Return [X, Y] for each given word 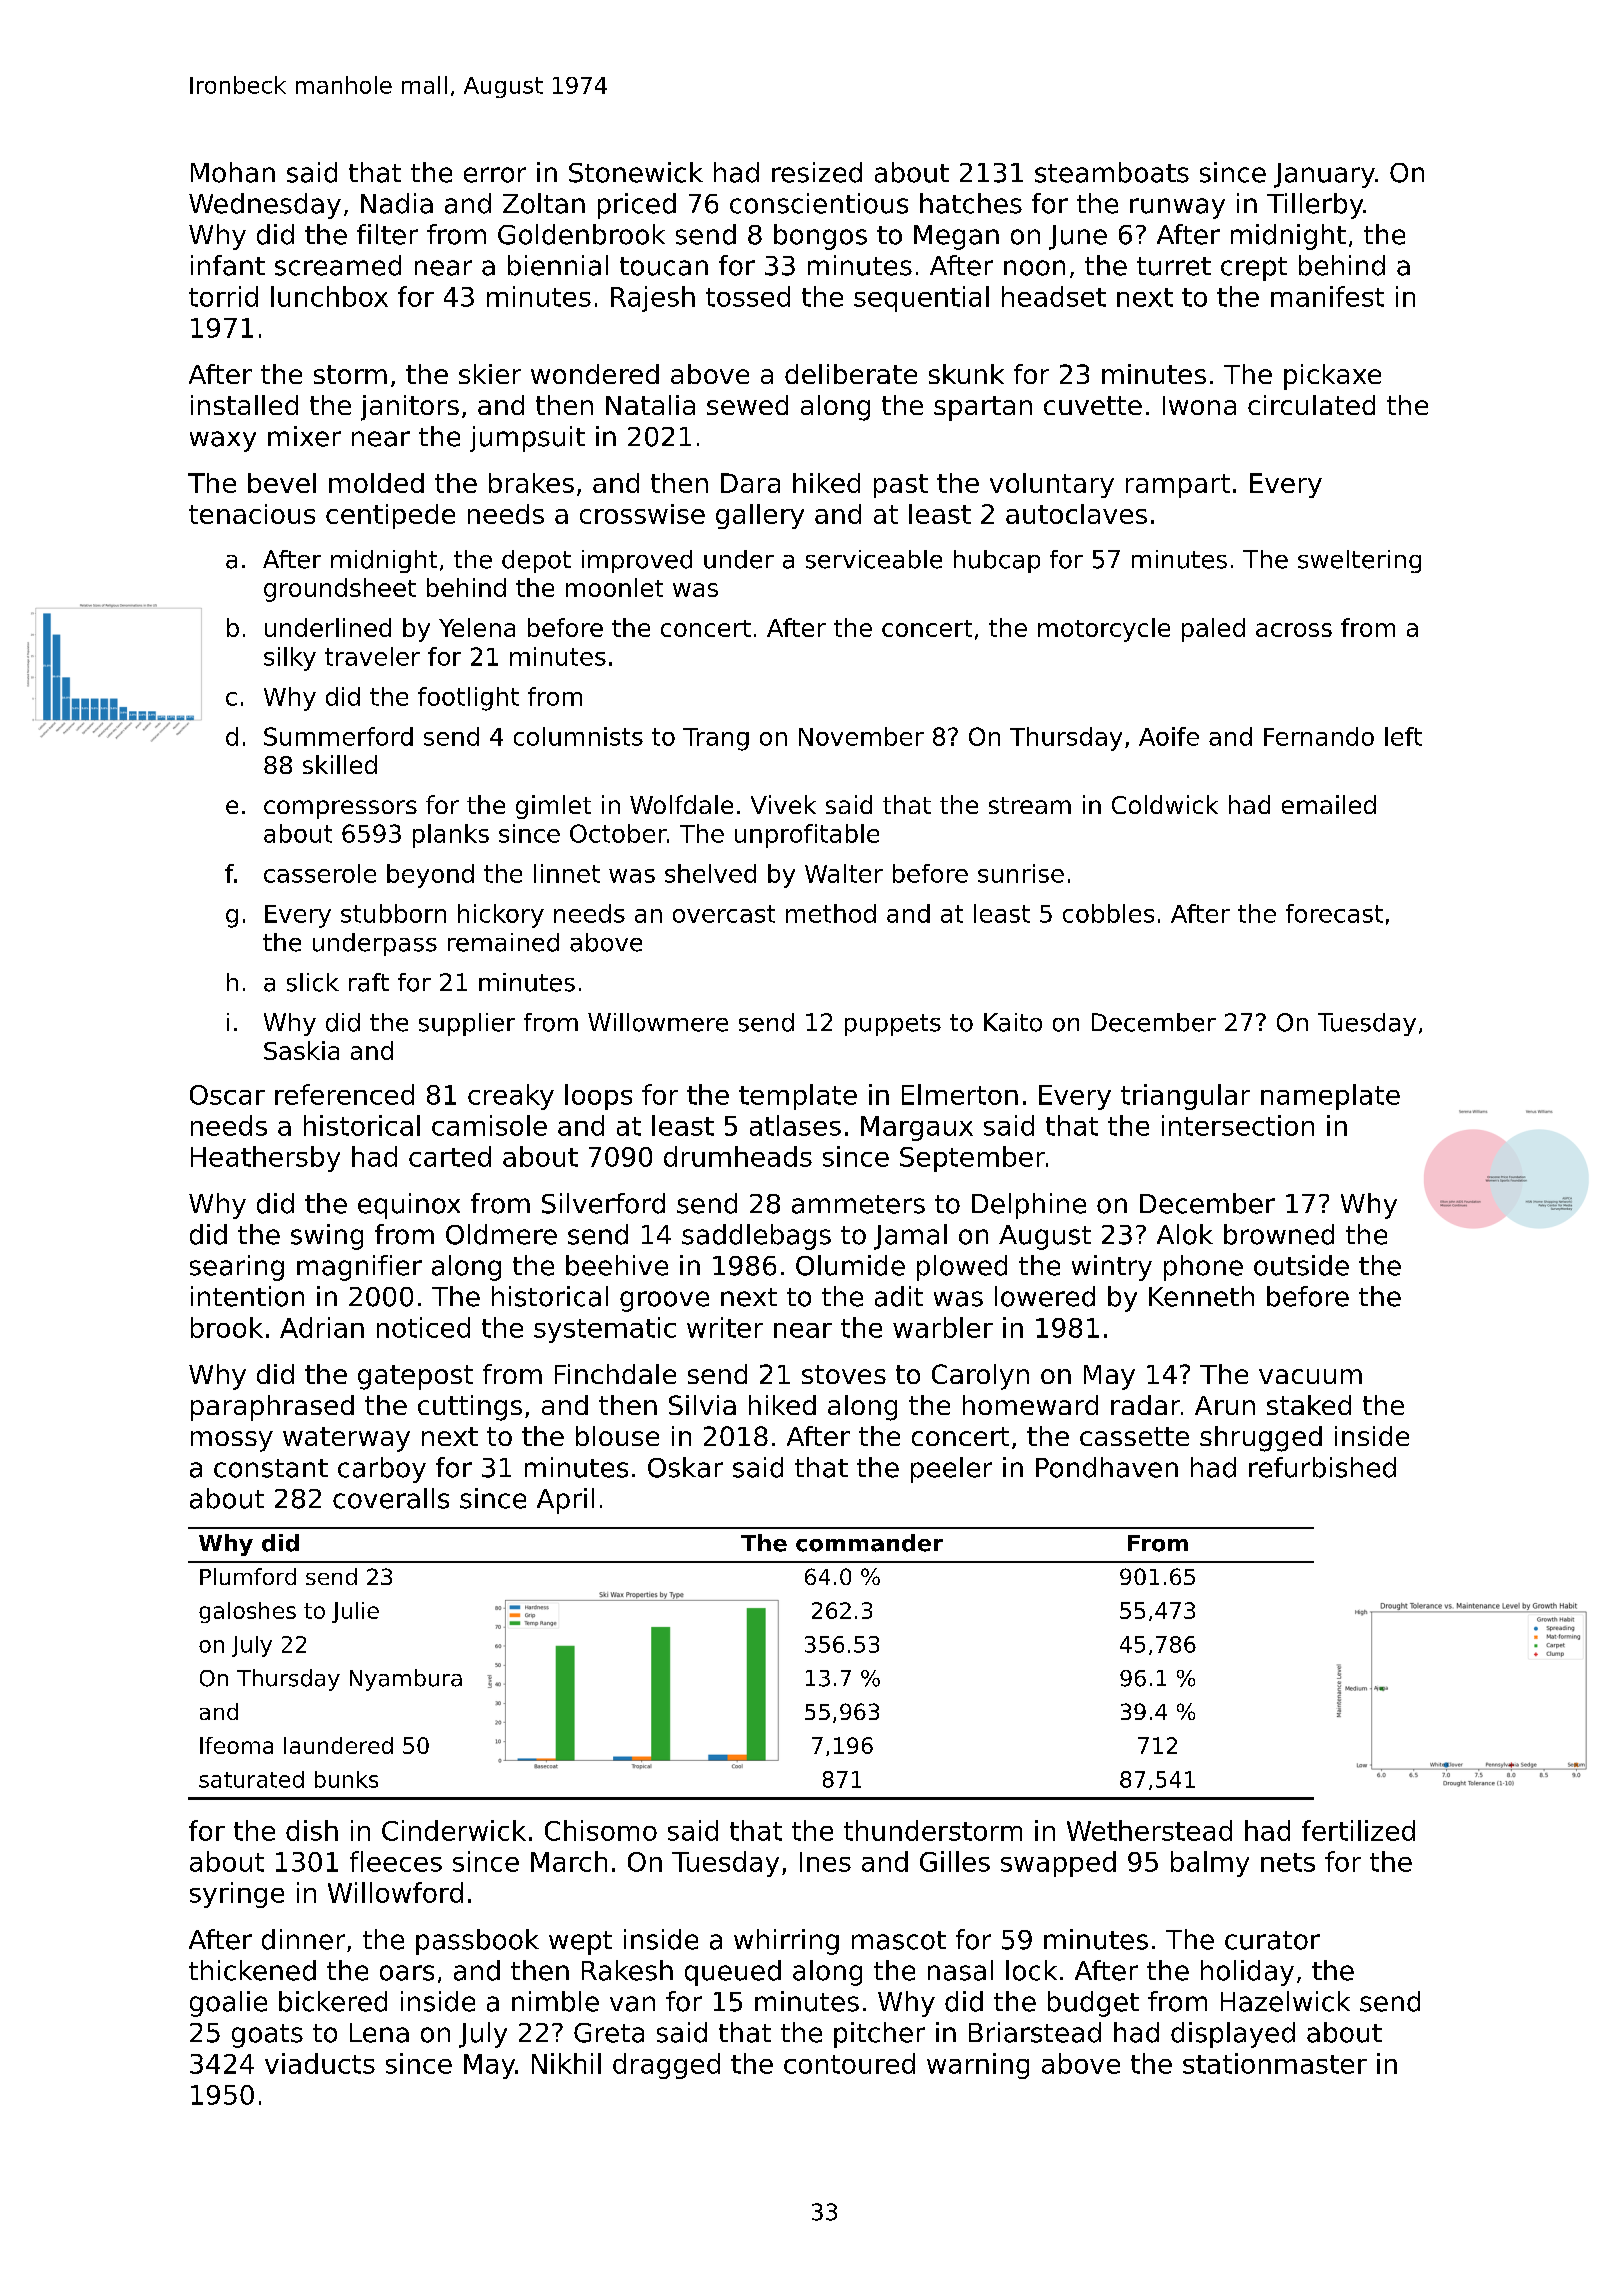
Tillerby [1315, 206]
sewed [747, 405]
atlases [795, 1125]
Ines [825, 1862]
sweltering [1359, 561]
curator [1272, 1940]
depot [536, 561]
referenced [344, 1094]
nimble [555, 2001]
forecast [1334, 913]
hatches [971, 203]
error [495, 175]
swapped [1058, 1864]
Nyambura [406, 1680]
